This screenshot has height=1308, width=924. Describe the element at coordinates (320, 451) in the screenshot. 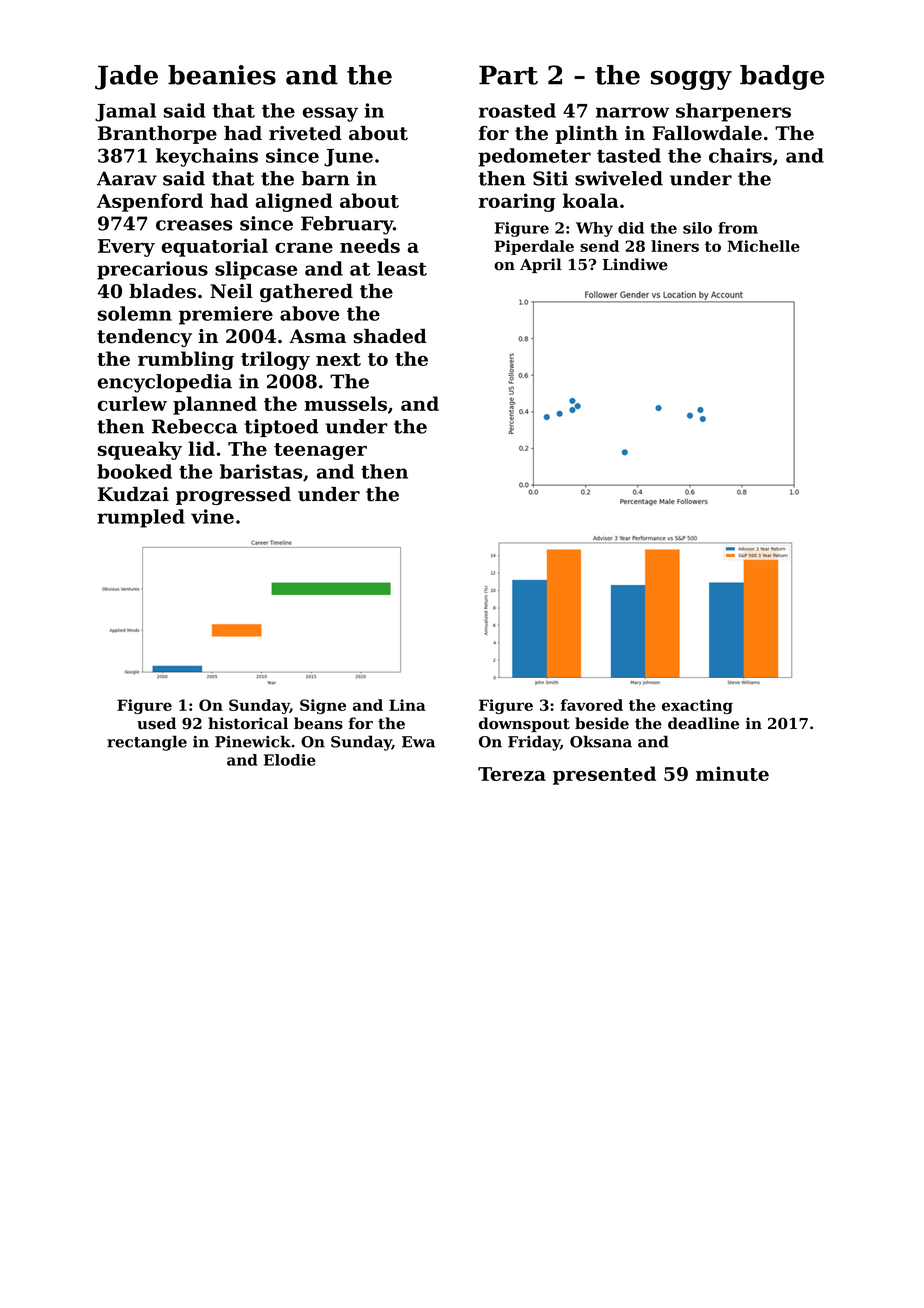

I see `teenager` at that location.
